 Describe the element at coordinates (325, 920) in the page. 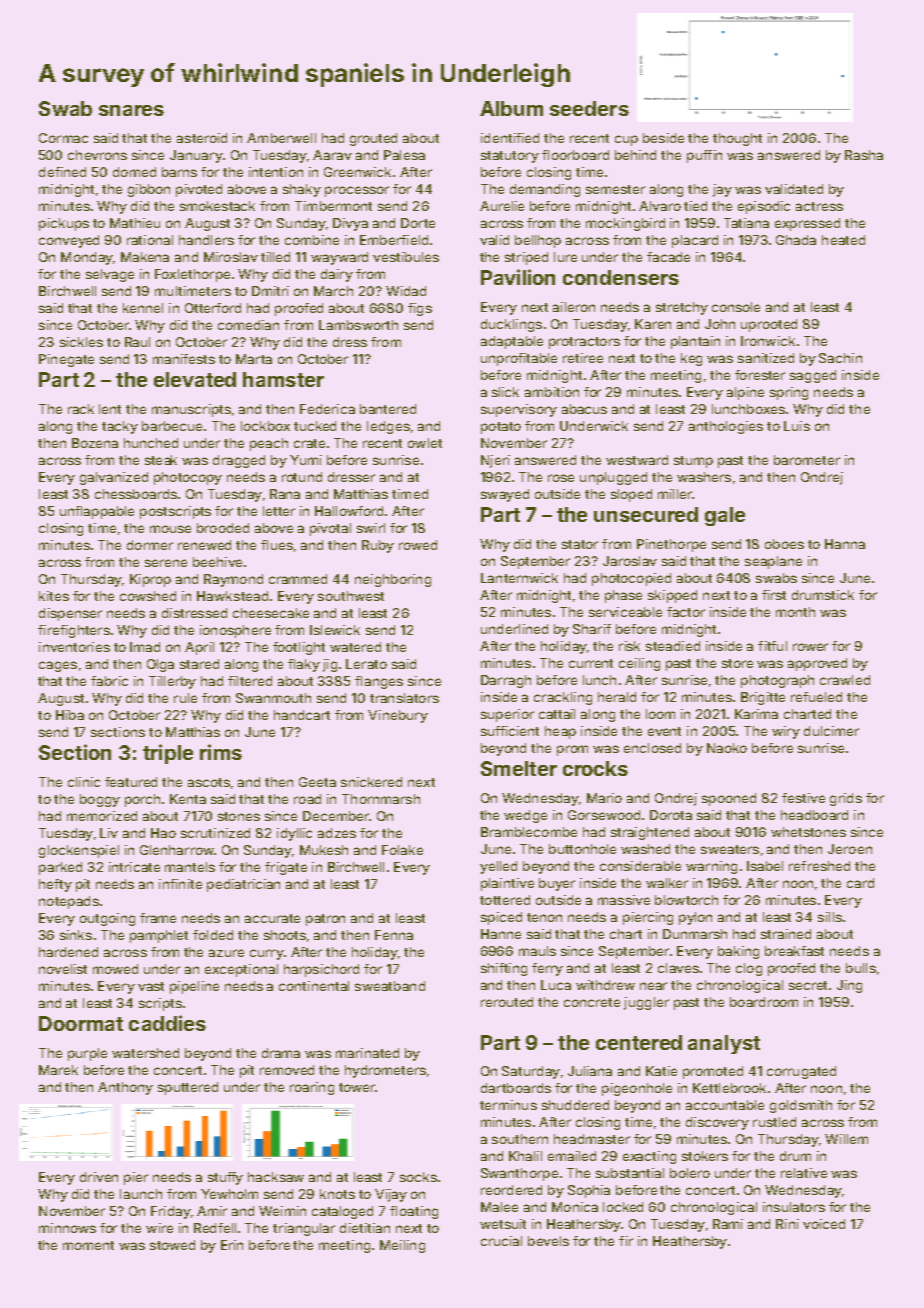

I see `patron` at that location.
